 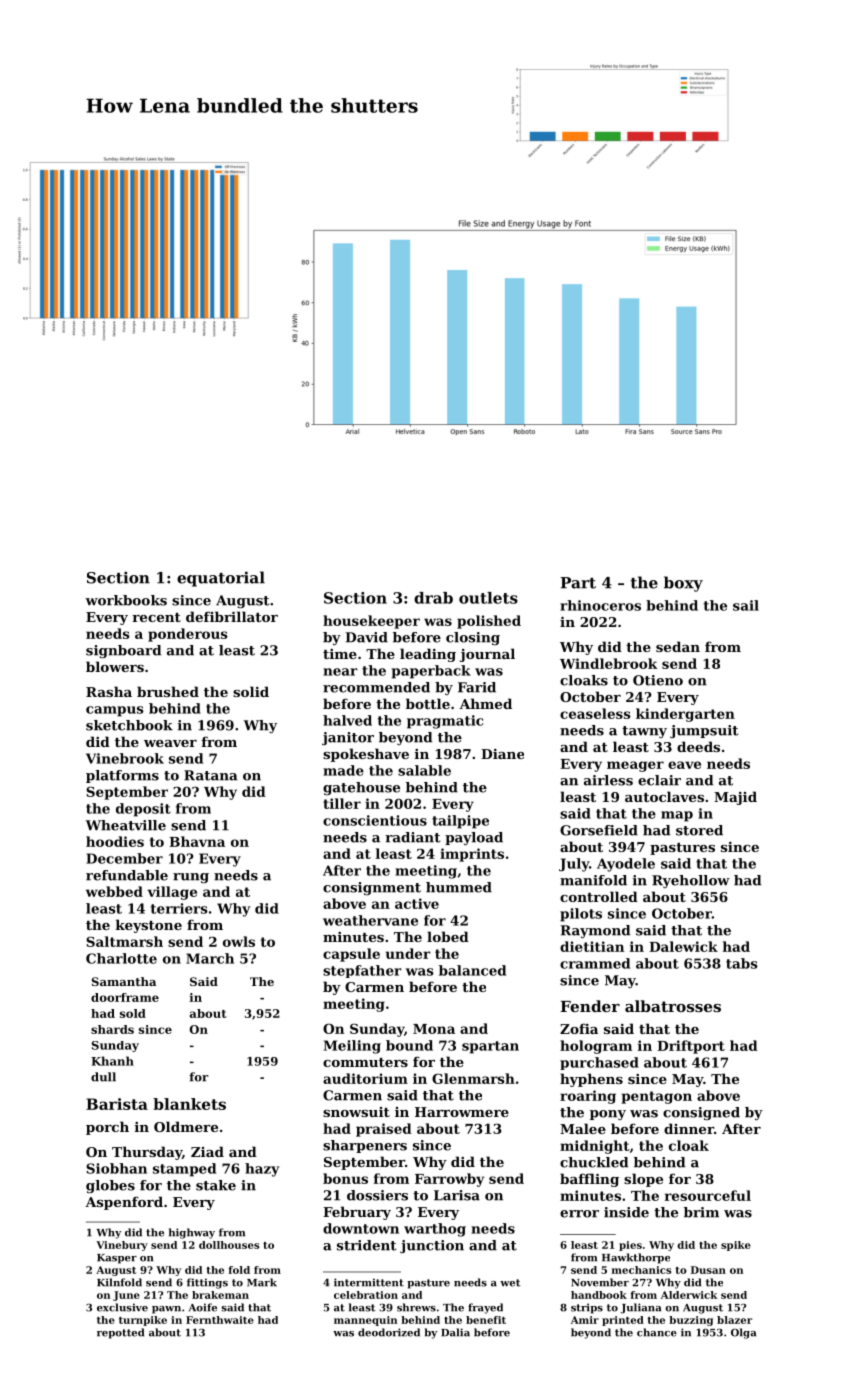 What do you see at coordinates (389, 1332) in the screenshot?
I see `deodorized` at bounding box center [389, 1332].
